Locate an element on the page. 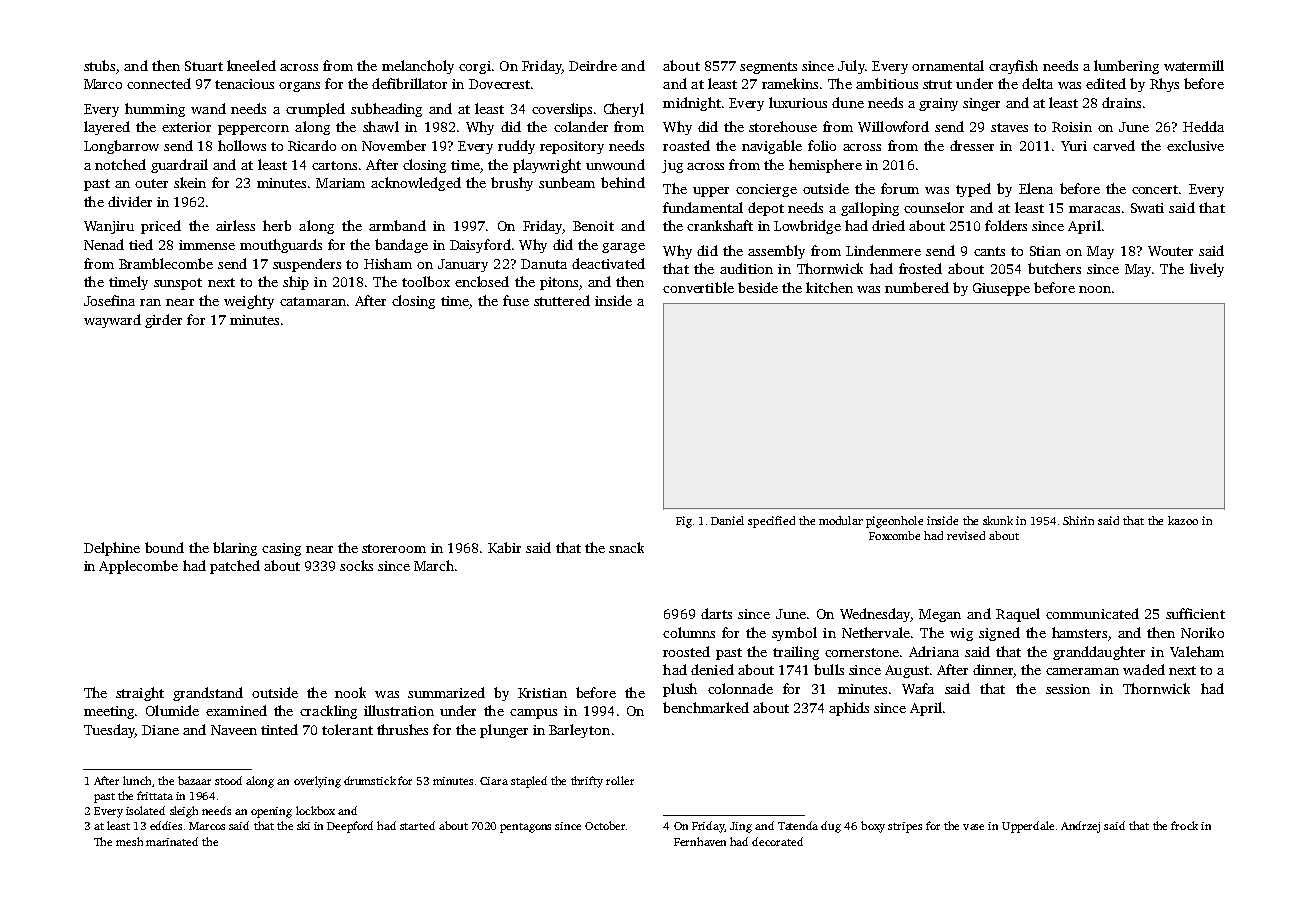  darts is located at coordinates (716, 613).
